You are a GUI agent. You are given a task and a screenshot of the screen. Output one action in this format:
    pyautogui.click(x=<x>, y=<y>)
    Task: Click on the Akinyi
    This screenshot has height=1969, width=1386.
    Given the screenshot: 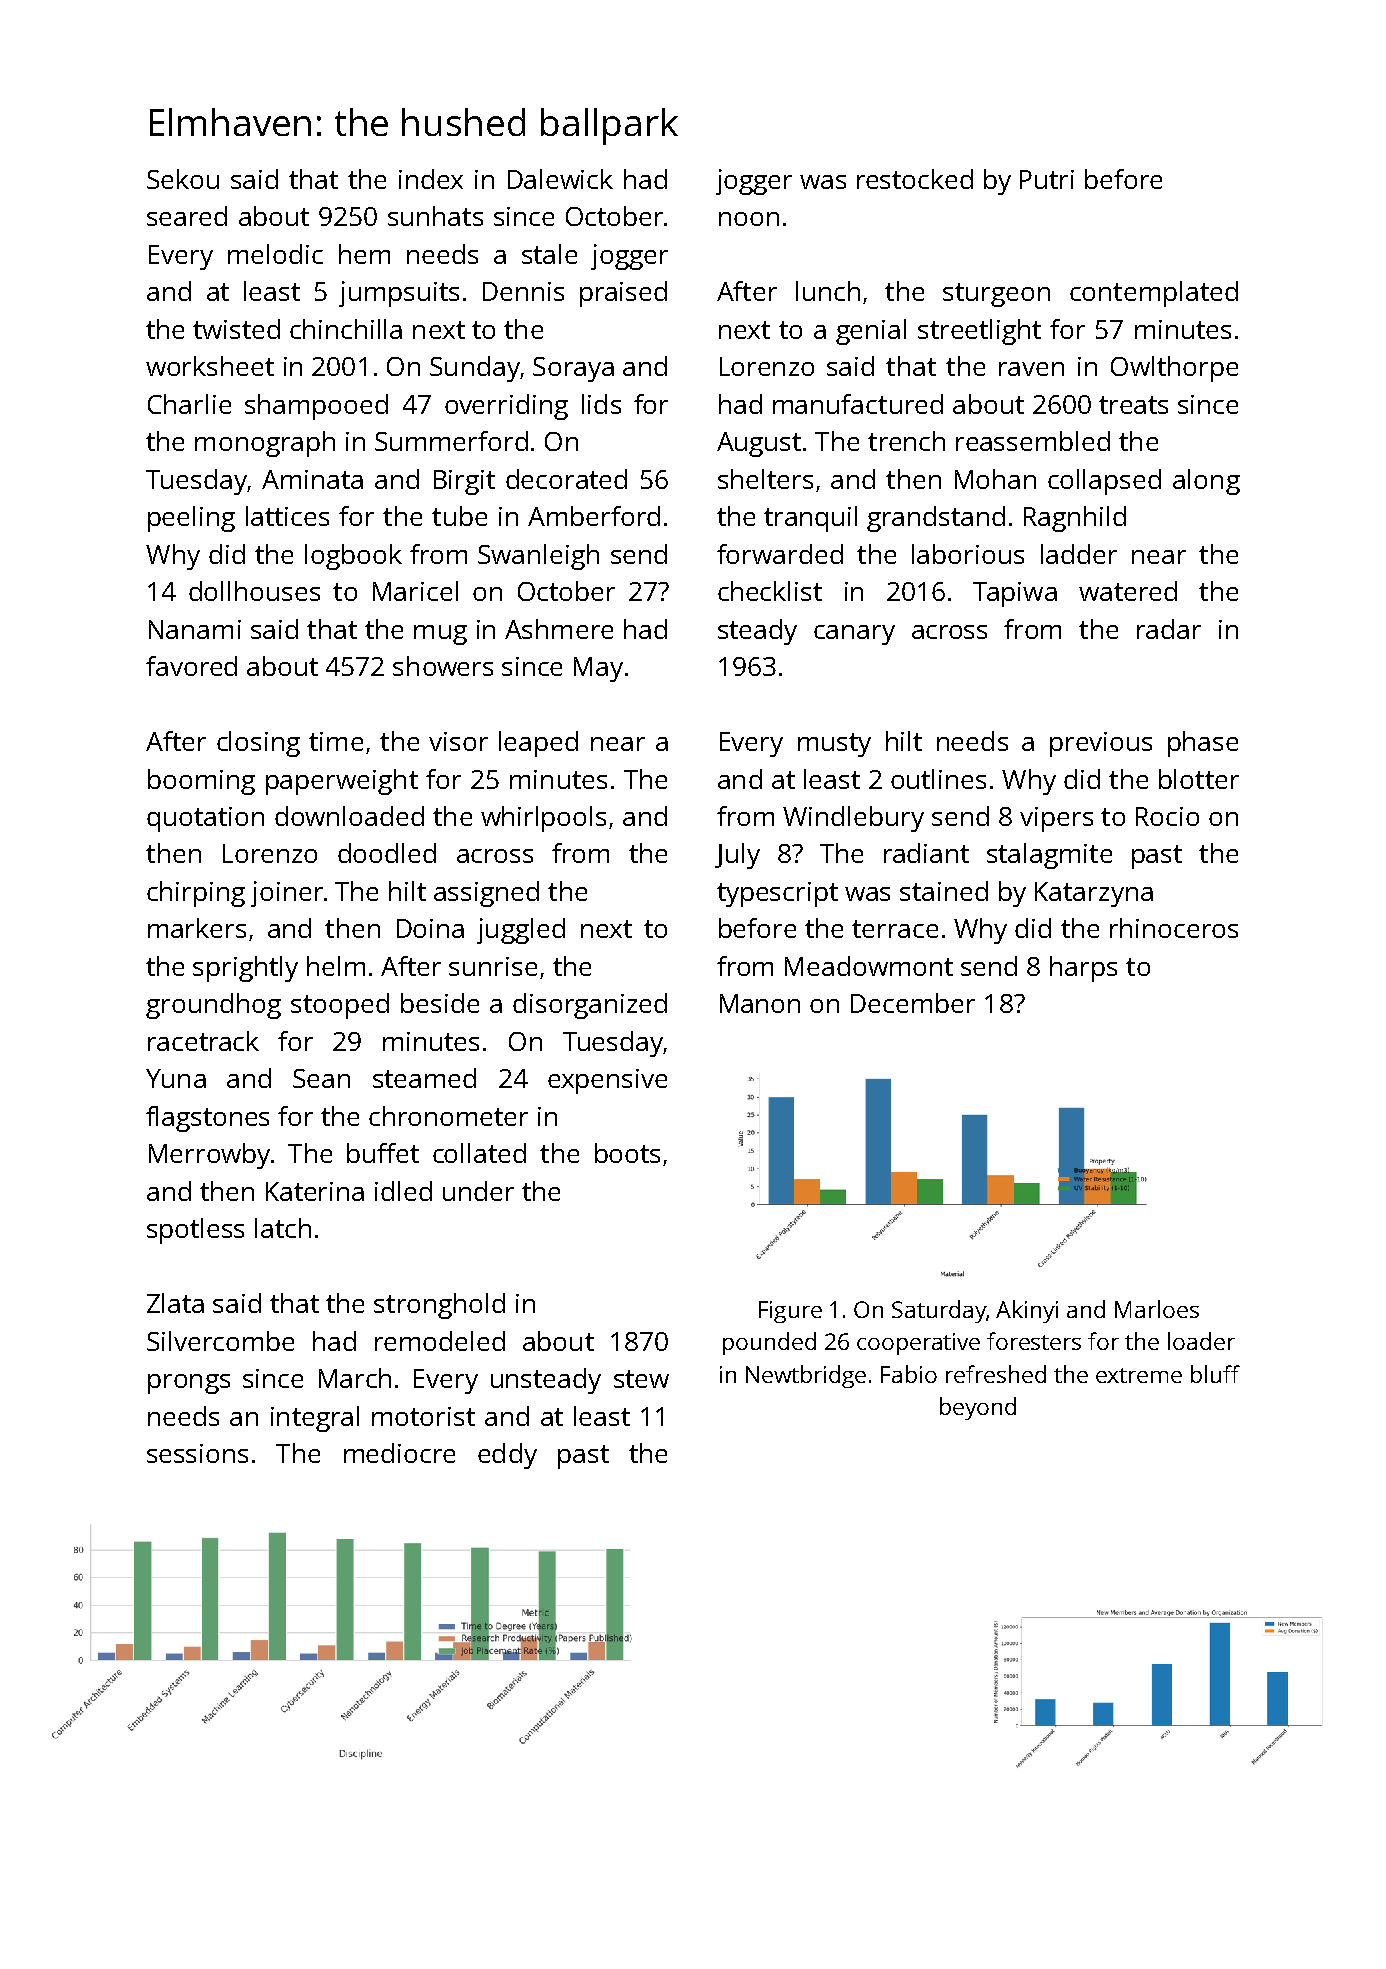 What is the action you would take?
    pyautogui.click(x=1027, y=1311)
